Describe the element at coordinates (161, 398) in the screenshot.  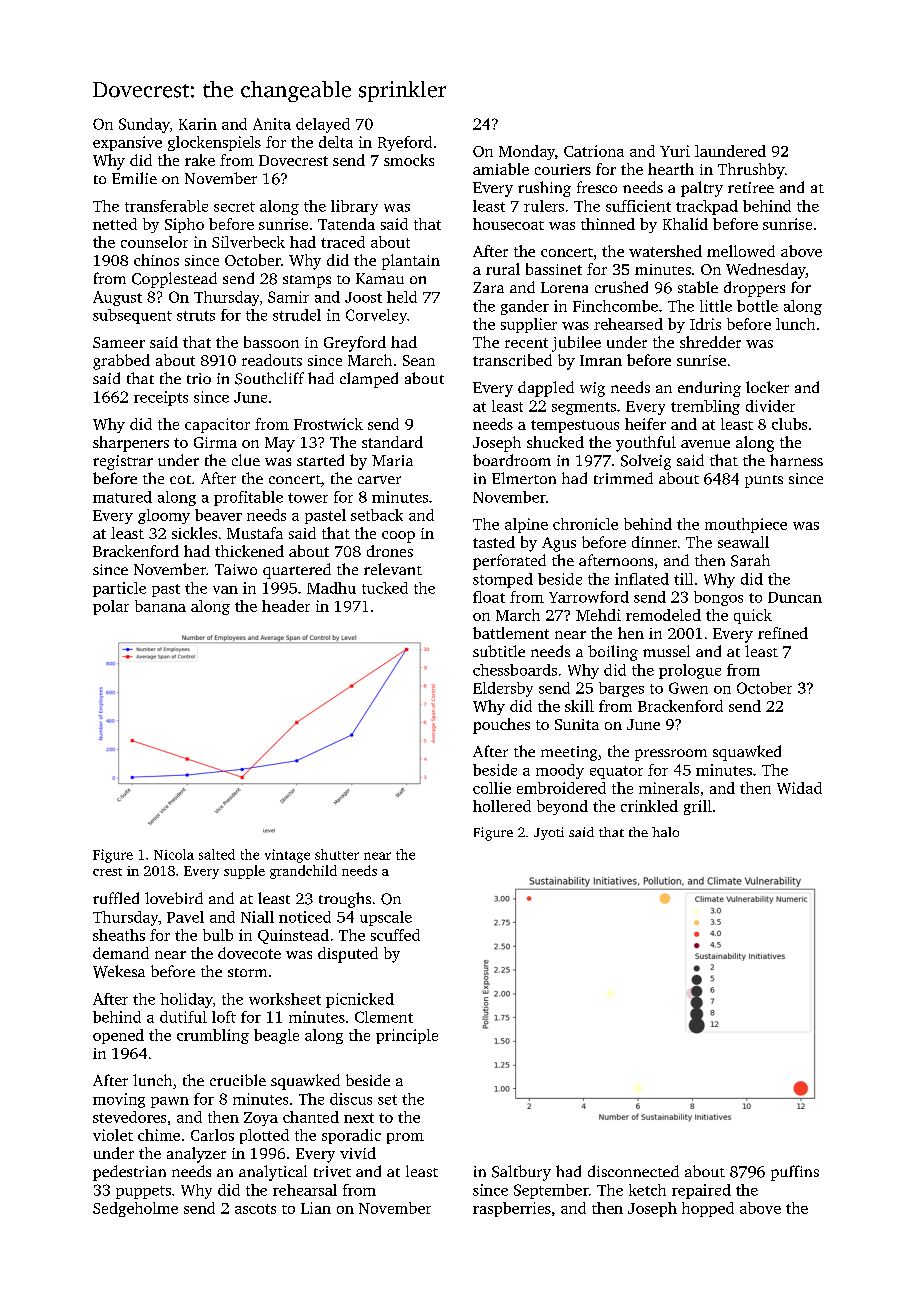
I see `receipts` at that location.
